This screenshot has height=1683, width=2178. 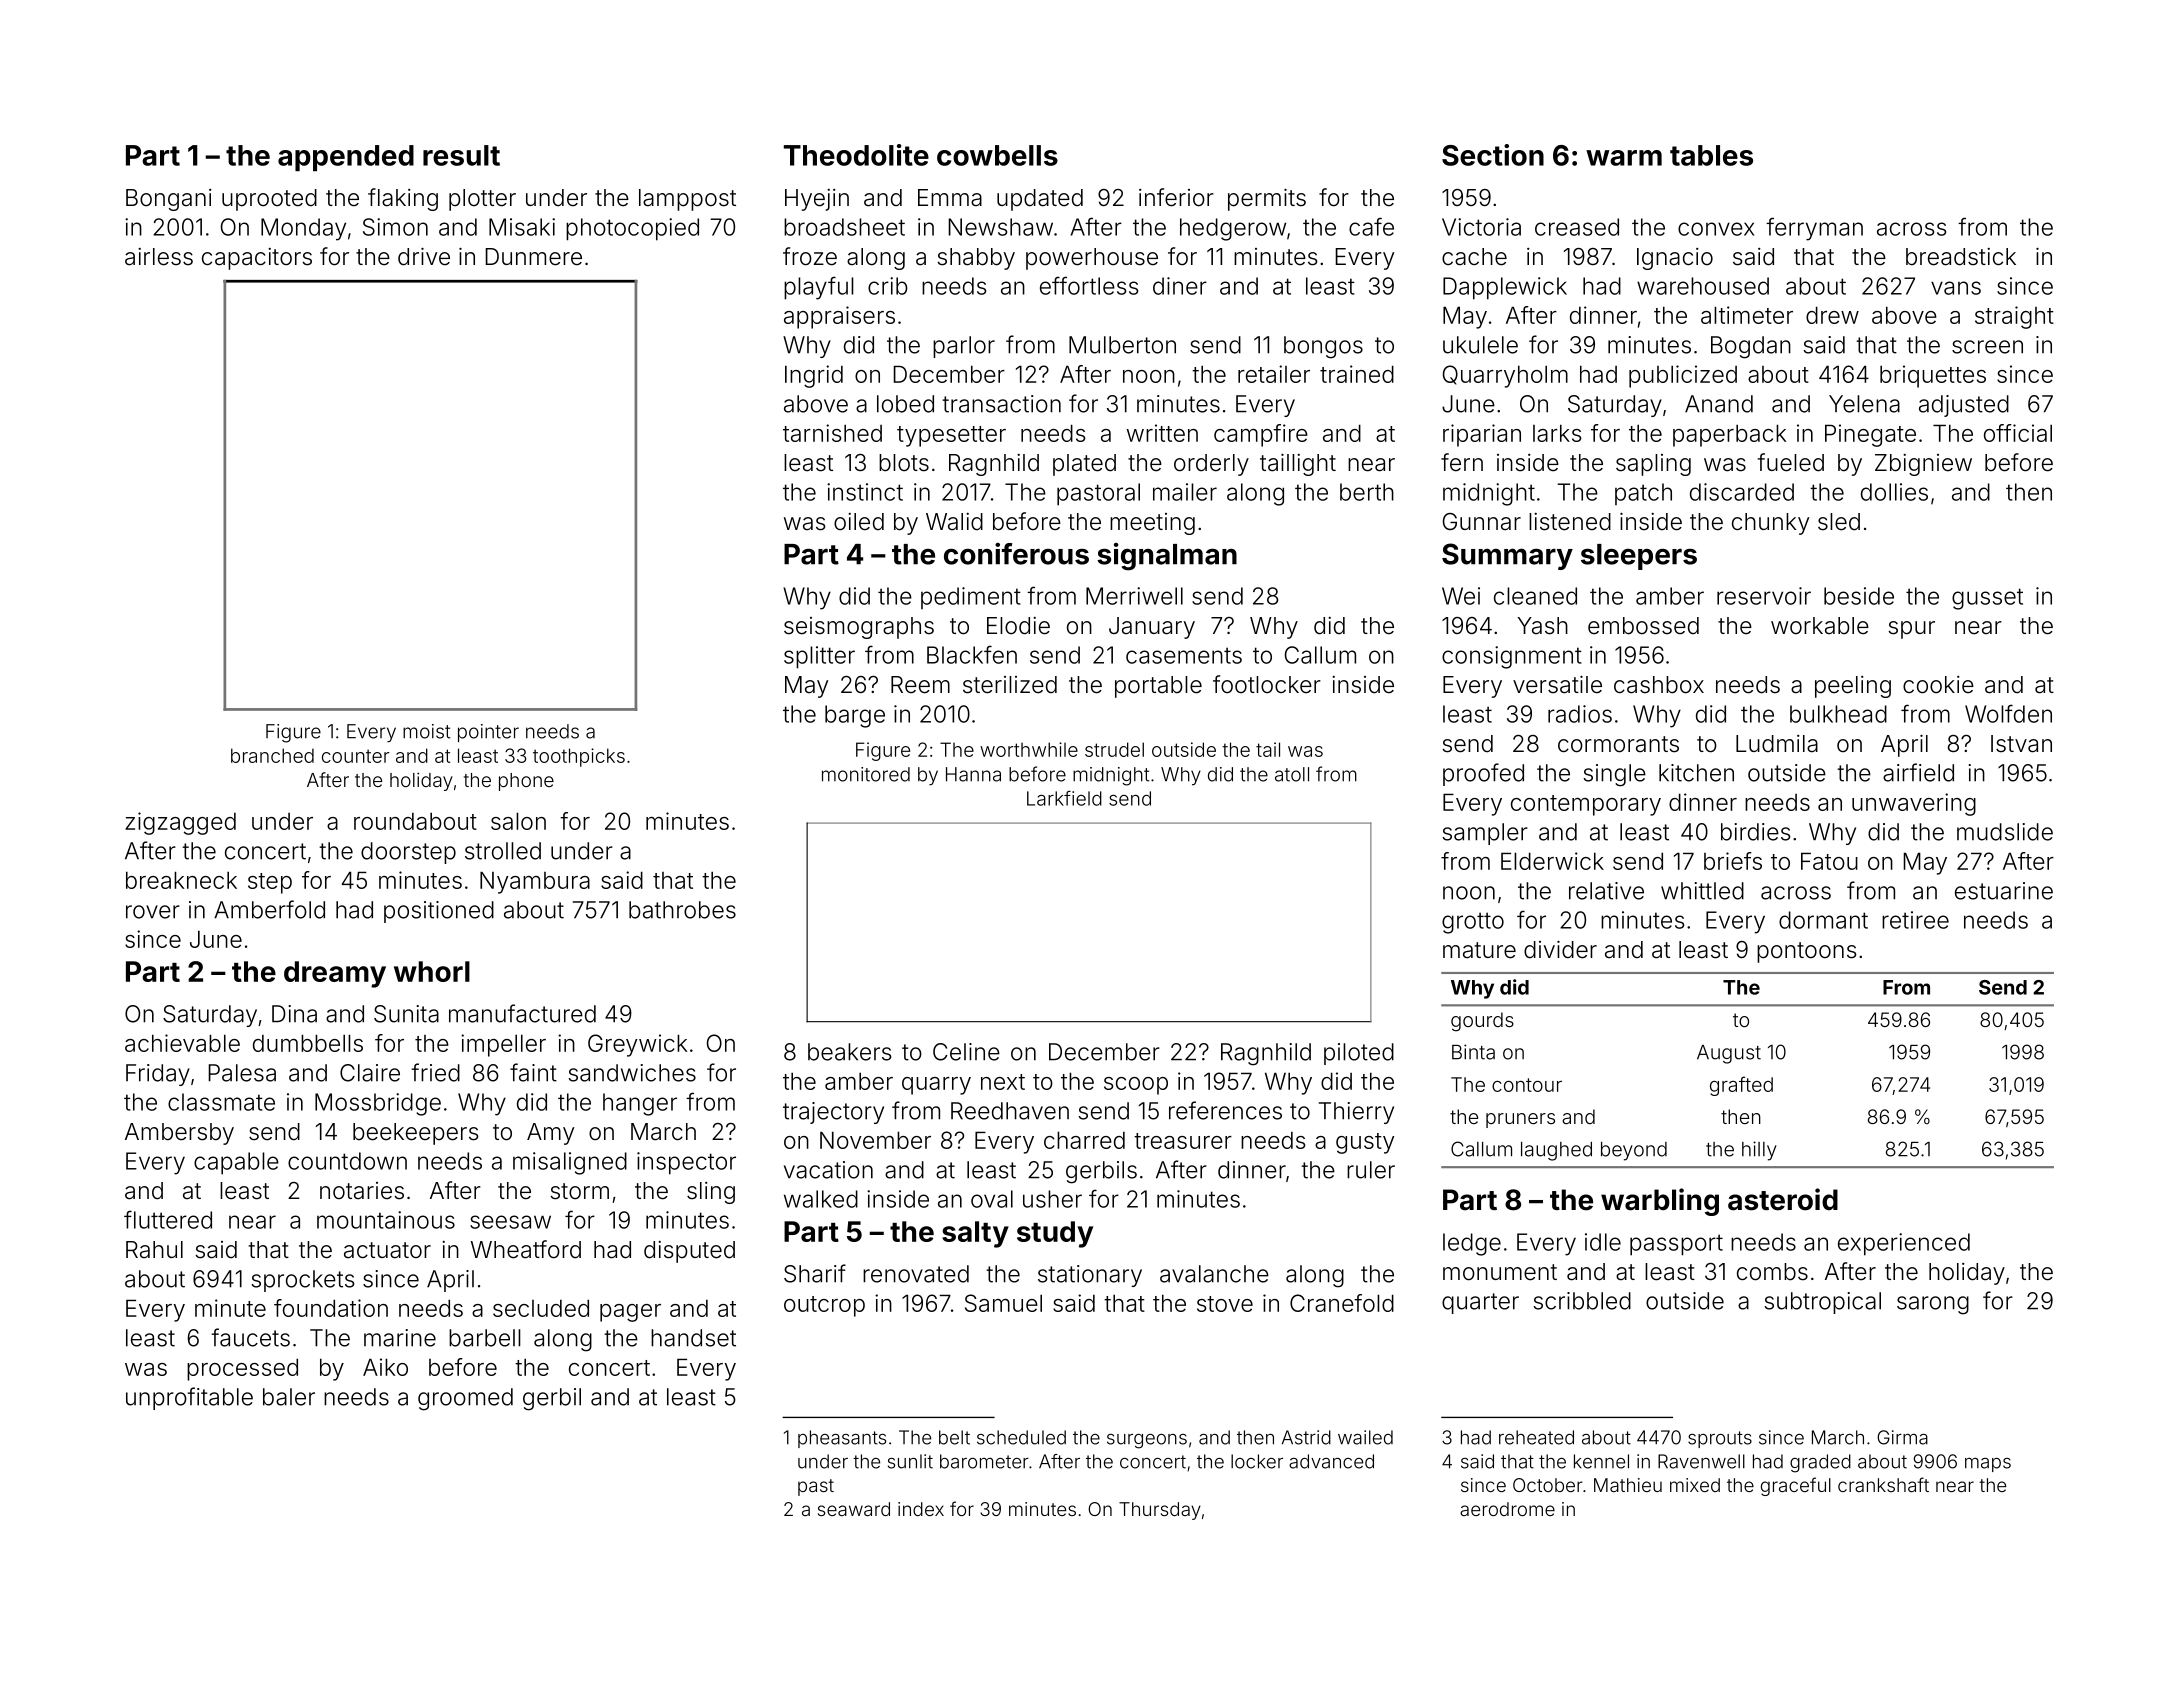 What do you see at coordinates (1482, 435) in the screenshot?
I see `riparian` at bounding box center [1482, 435].
